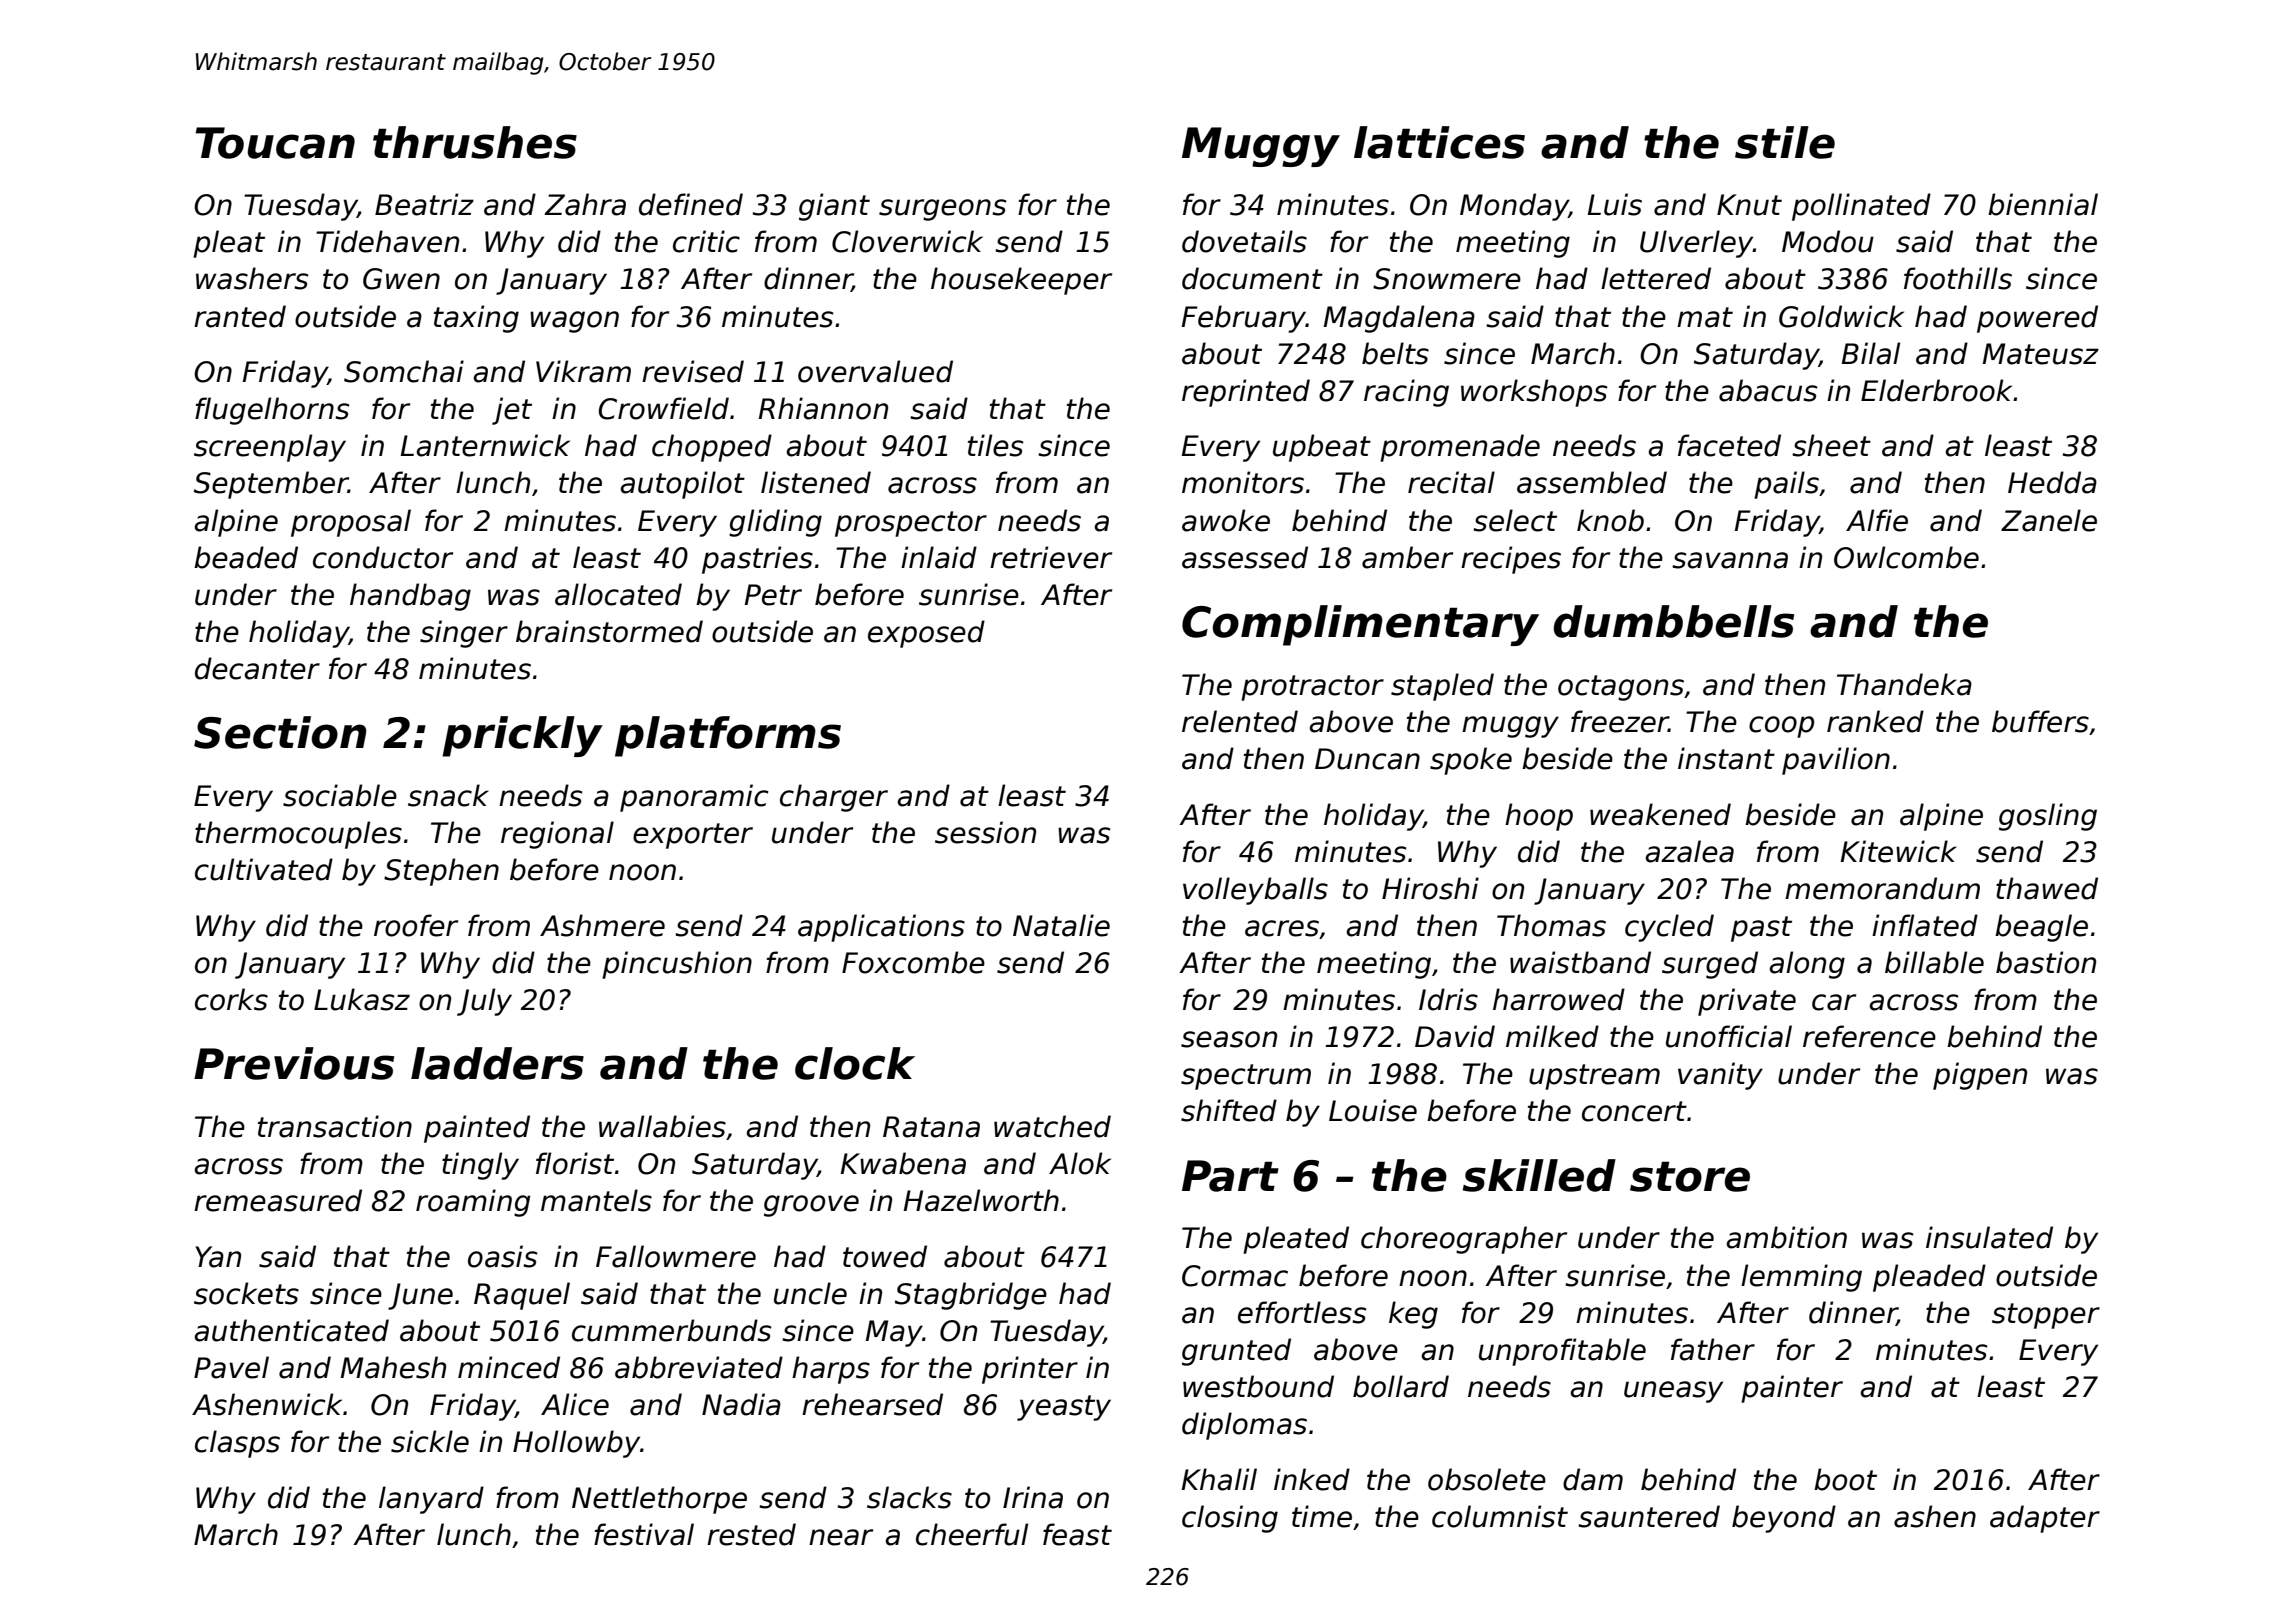 This screenshot has height=1620, width=2292. I want to click on lattices, so click(1439, 142).
